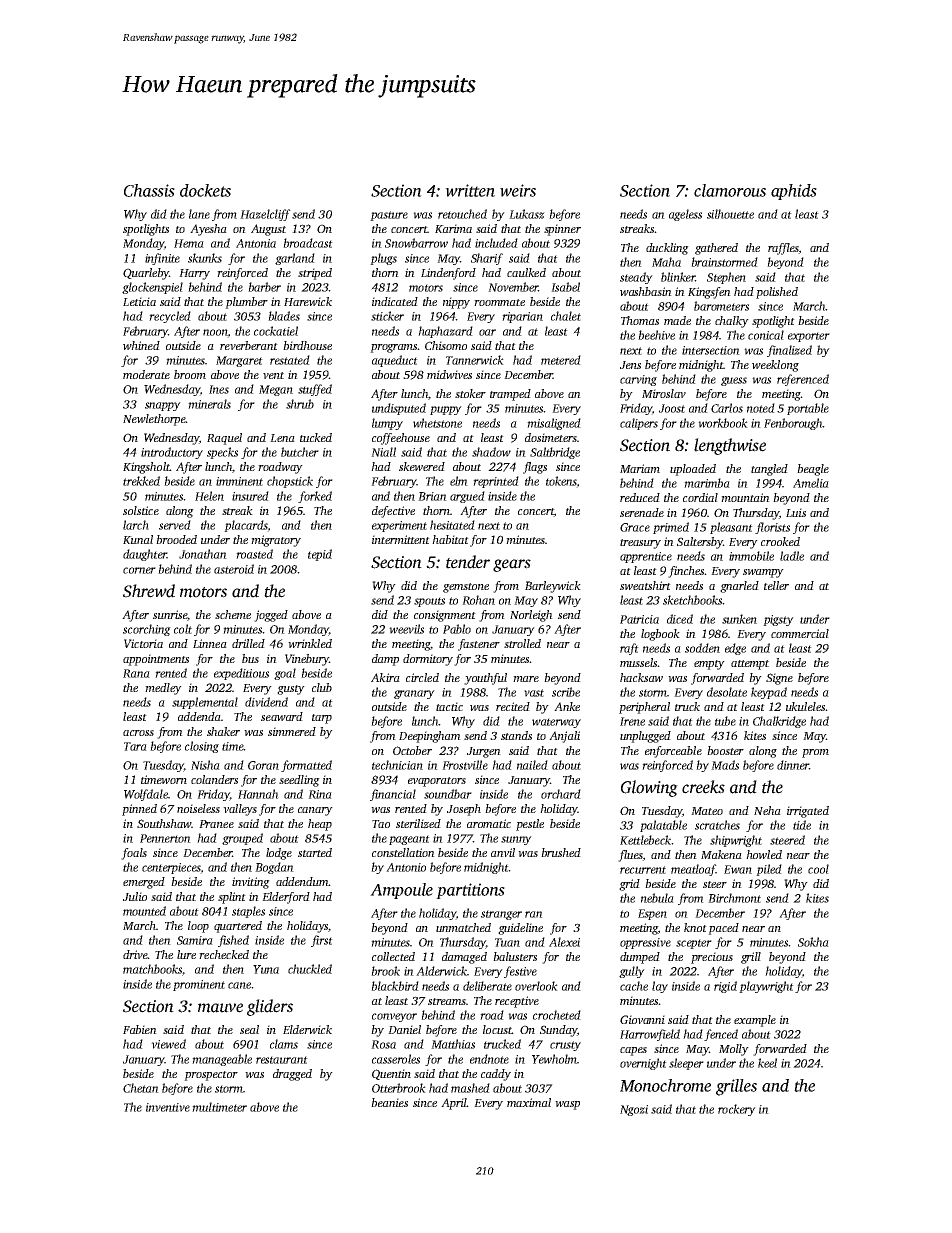 The height and width of the image is (1233, 952). Describe the element at coordinates (265, 215) in the image. I see `Hazelcliff` at that location.
